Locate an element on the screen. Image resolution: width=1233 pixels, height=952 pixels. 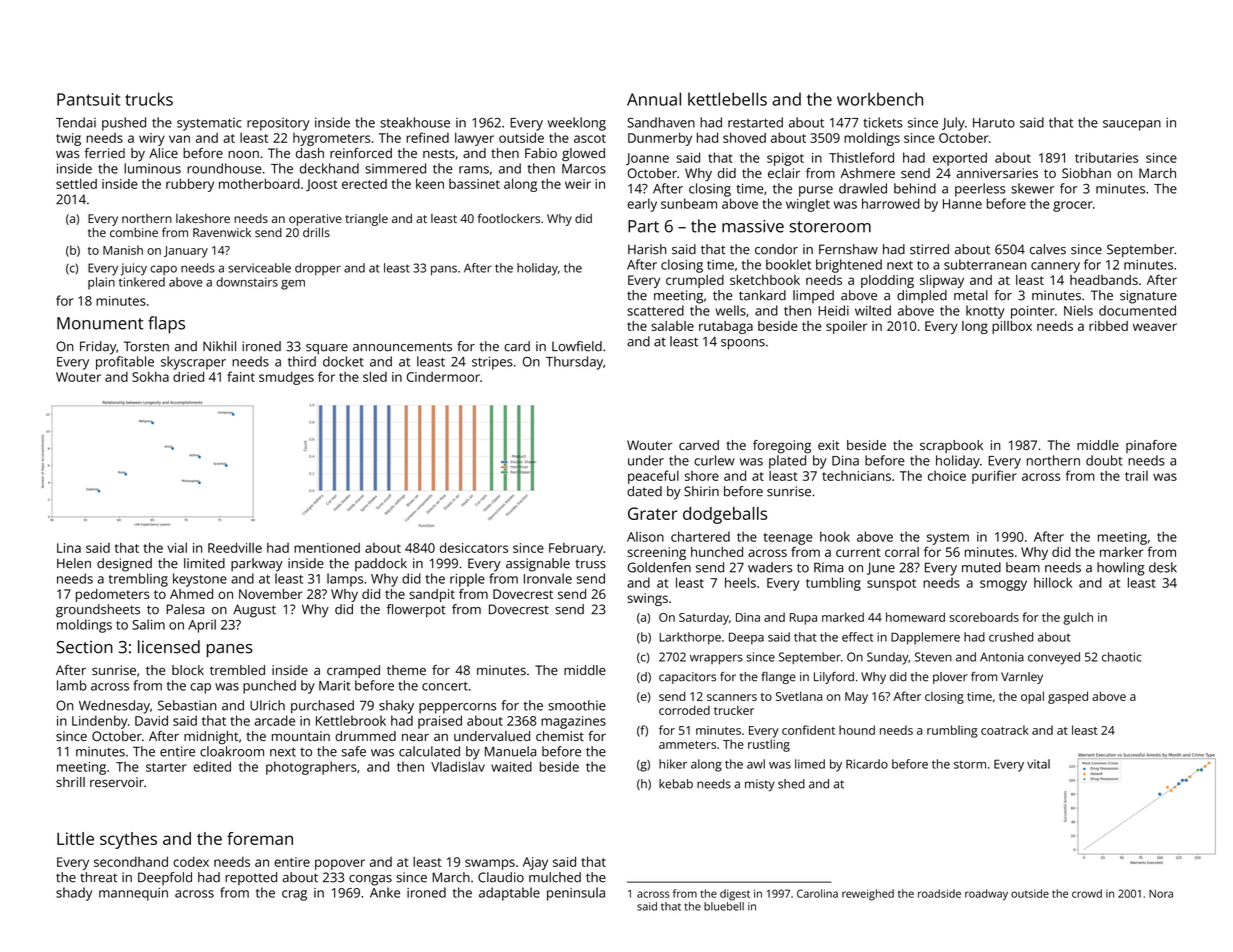
Hanne is located at coordinates (962, 204).
